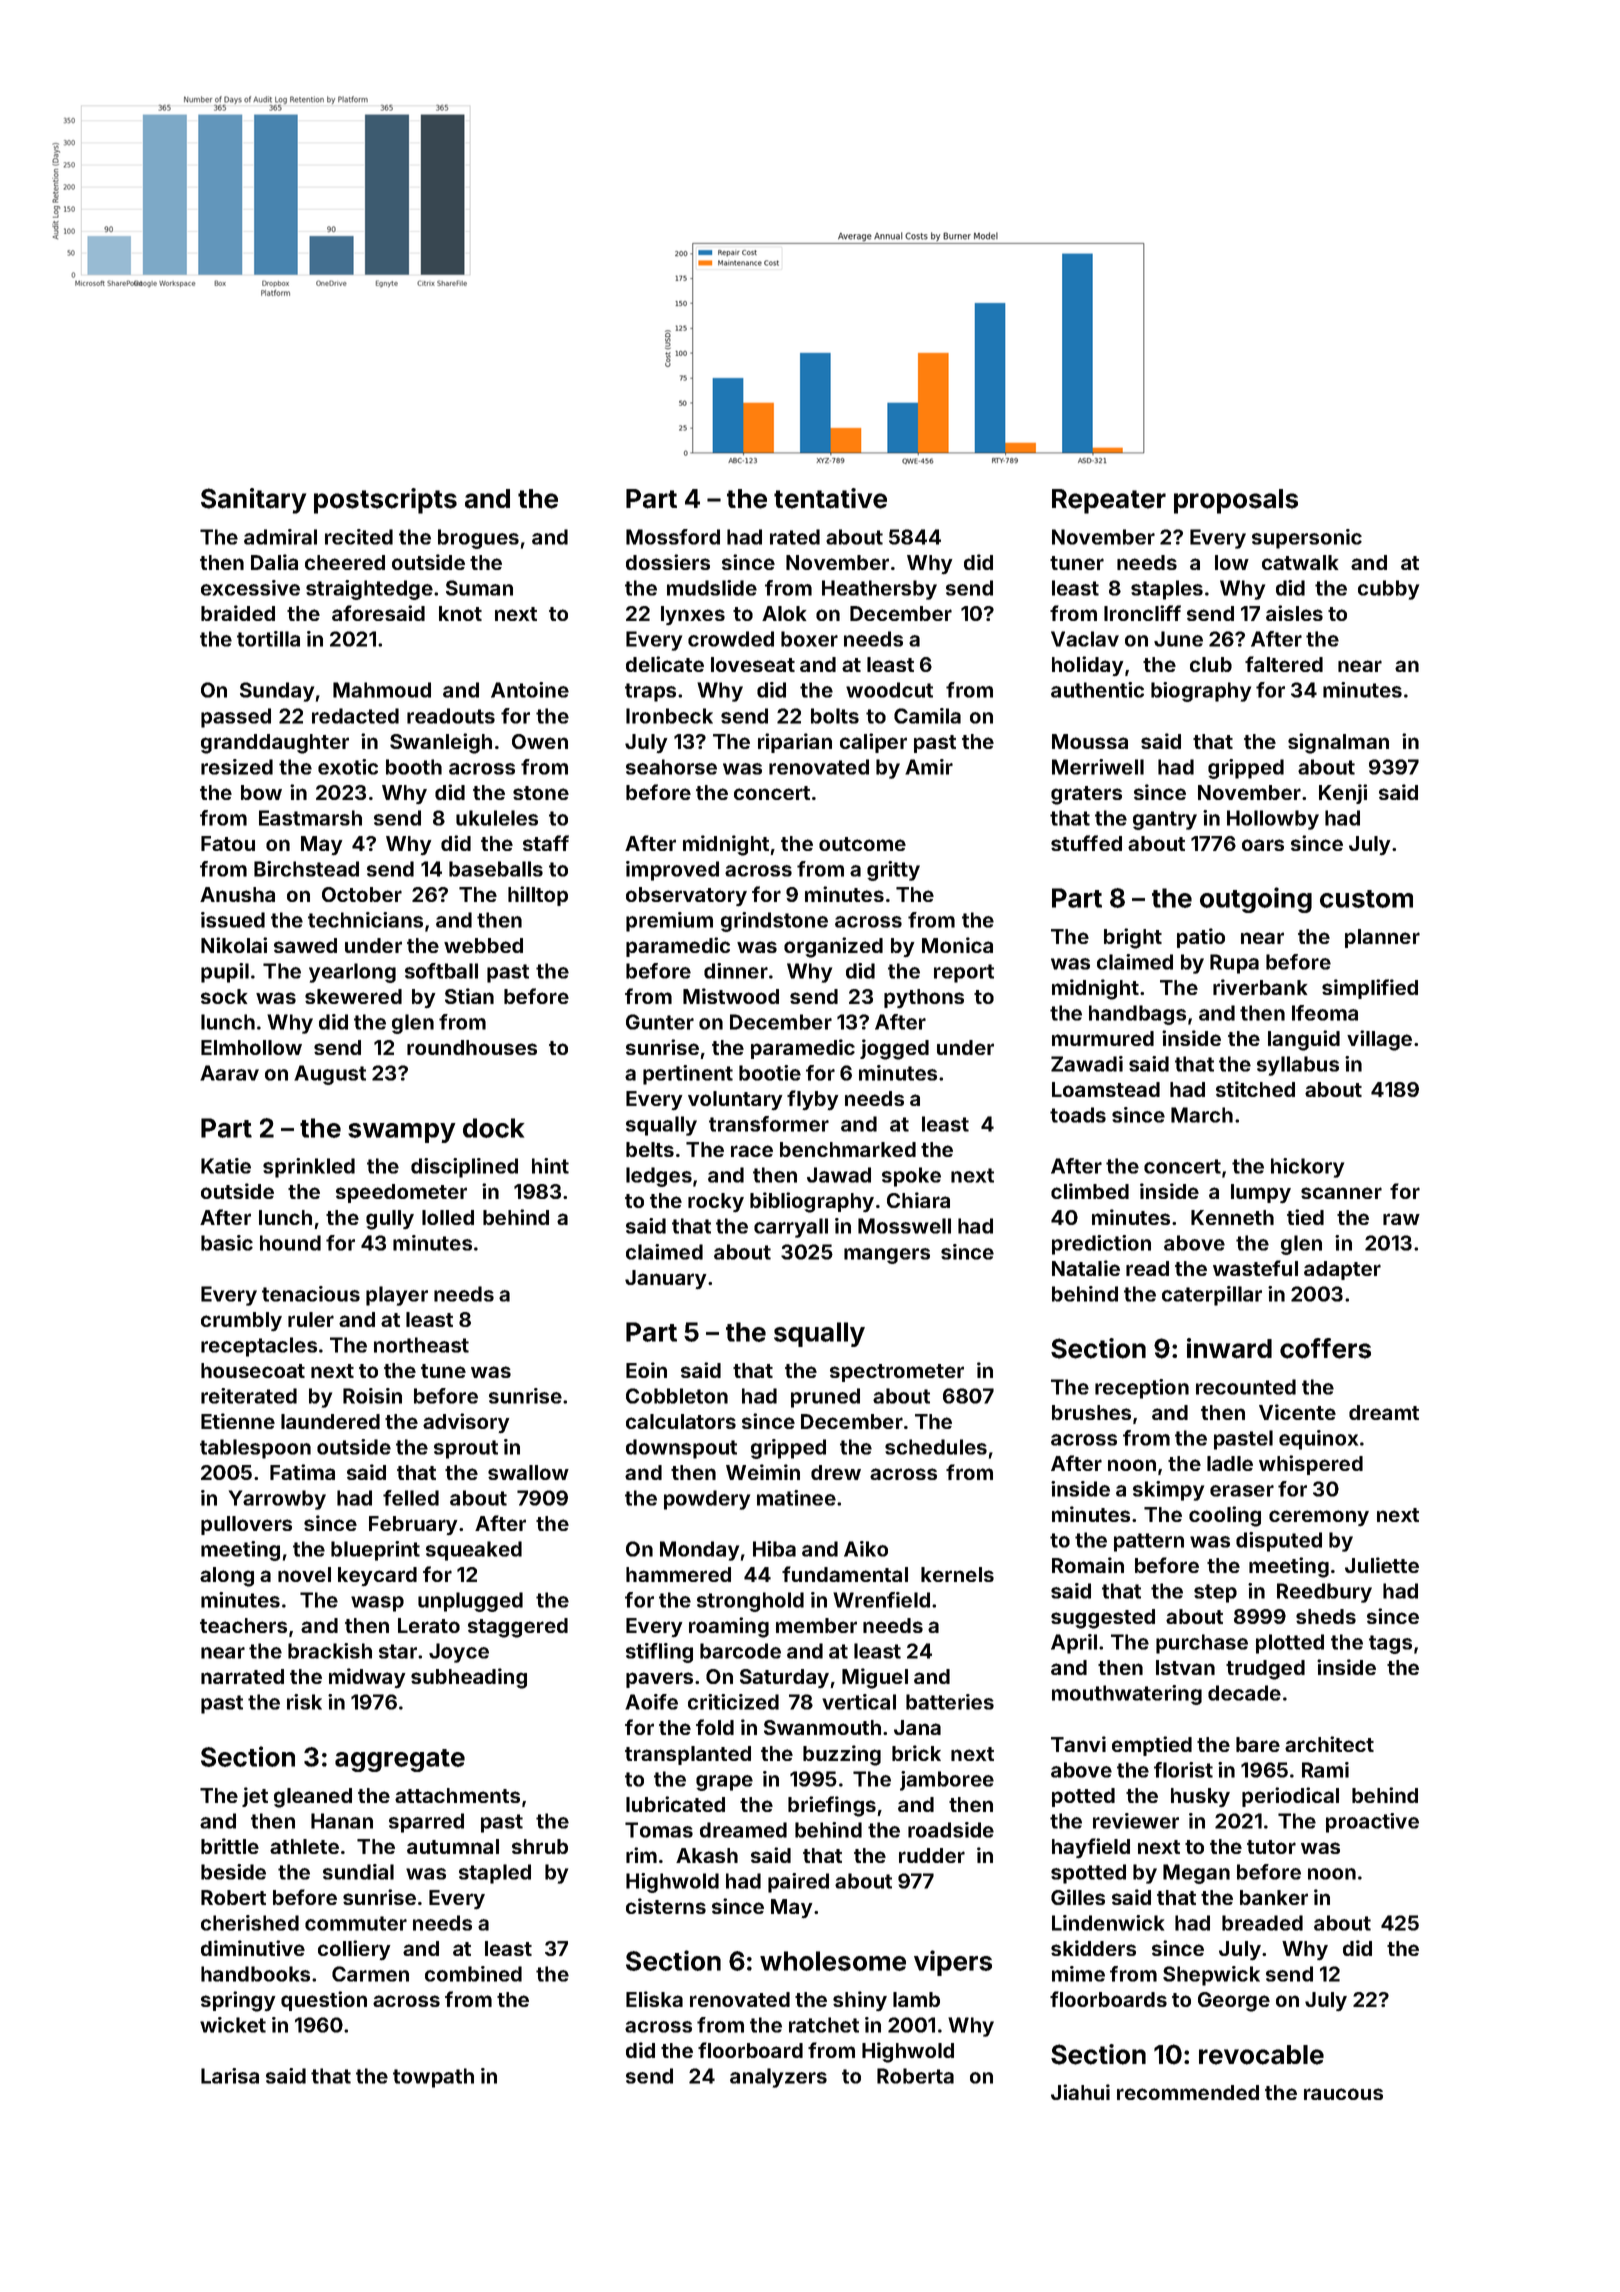  I want to click on faltered, so click(1284, 664).
